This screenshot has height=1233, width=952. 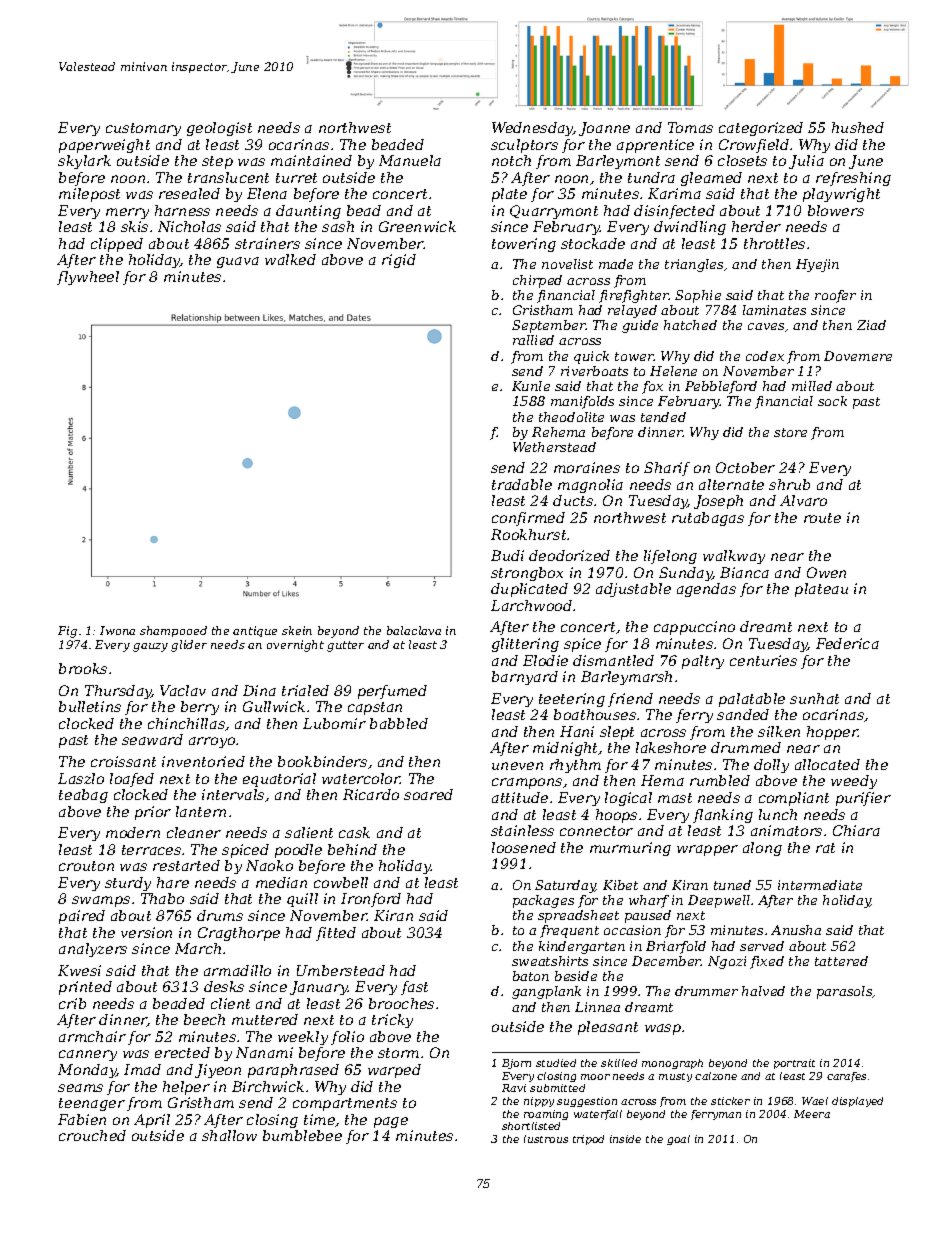 I want to click on dolly, so click(x=771, y=766).
